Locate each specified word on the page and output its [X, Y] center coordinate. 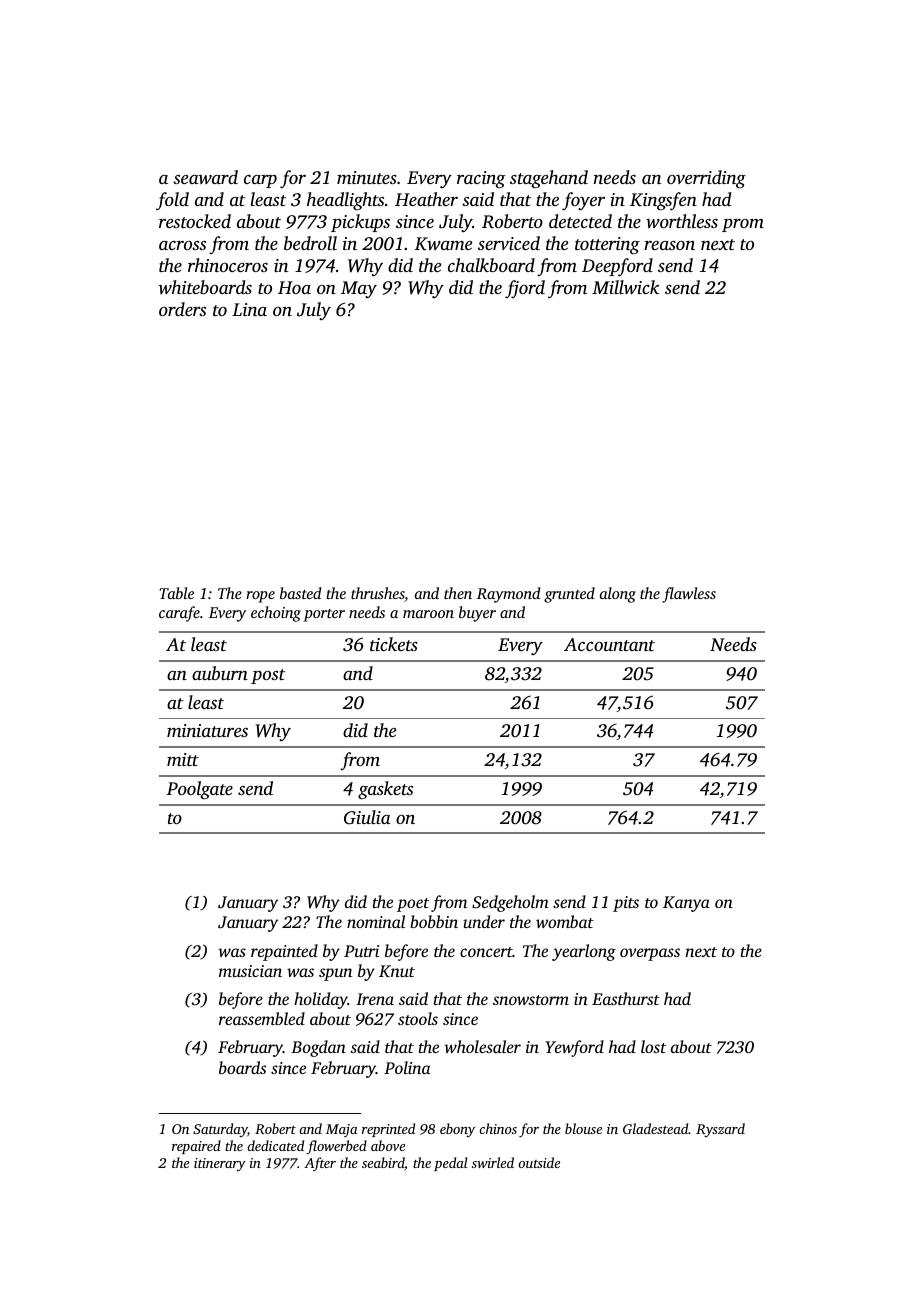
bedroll [310, 243]
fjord [525, 289]
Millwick [625, 287]
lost [653, 1046]
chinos [498, 1128]
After [320, 1164]
